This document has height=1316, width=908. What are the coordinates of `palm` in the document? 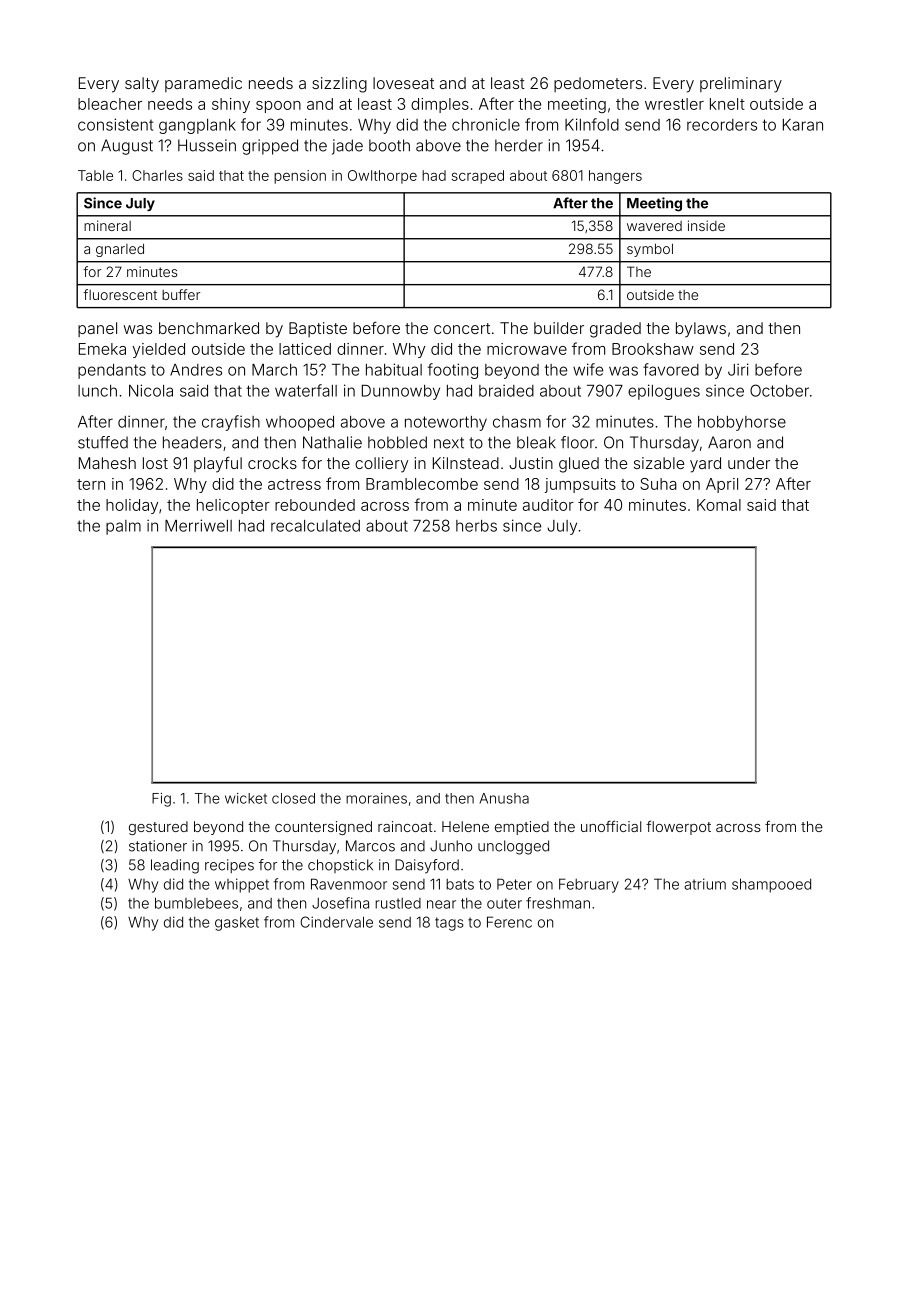 It's located at (123, 527).
